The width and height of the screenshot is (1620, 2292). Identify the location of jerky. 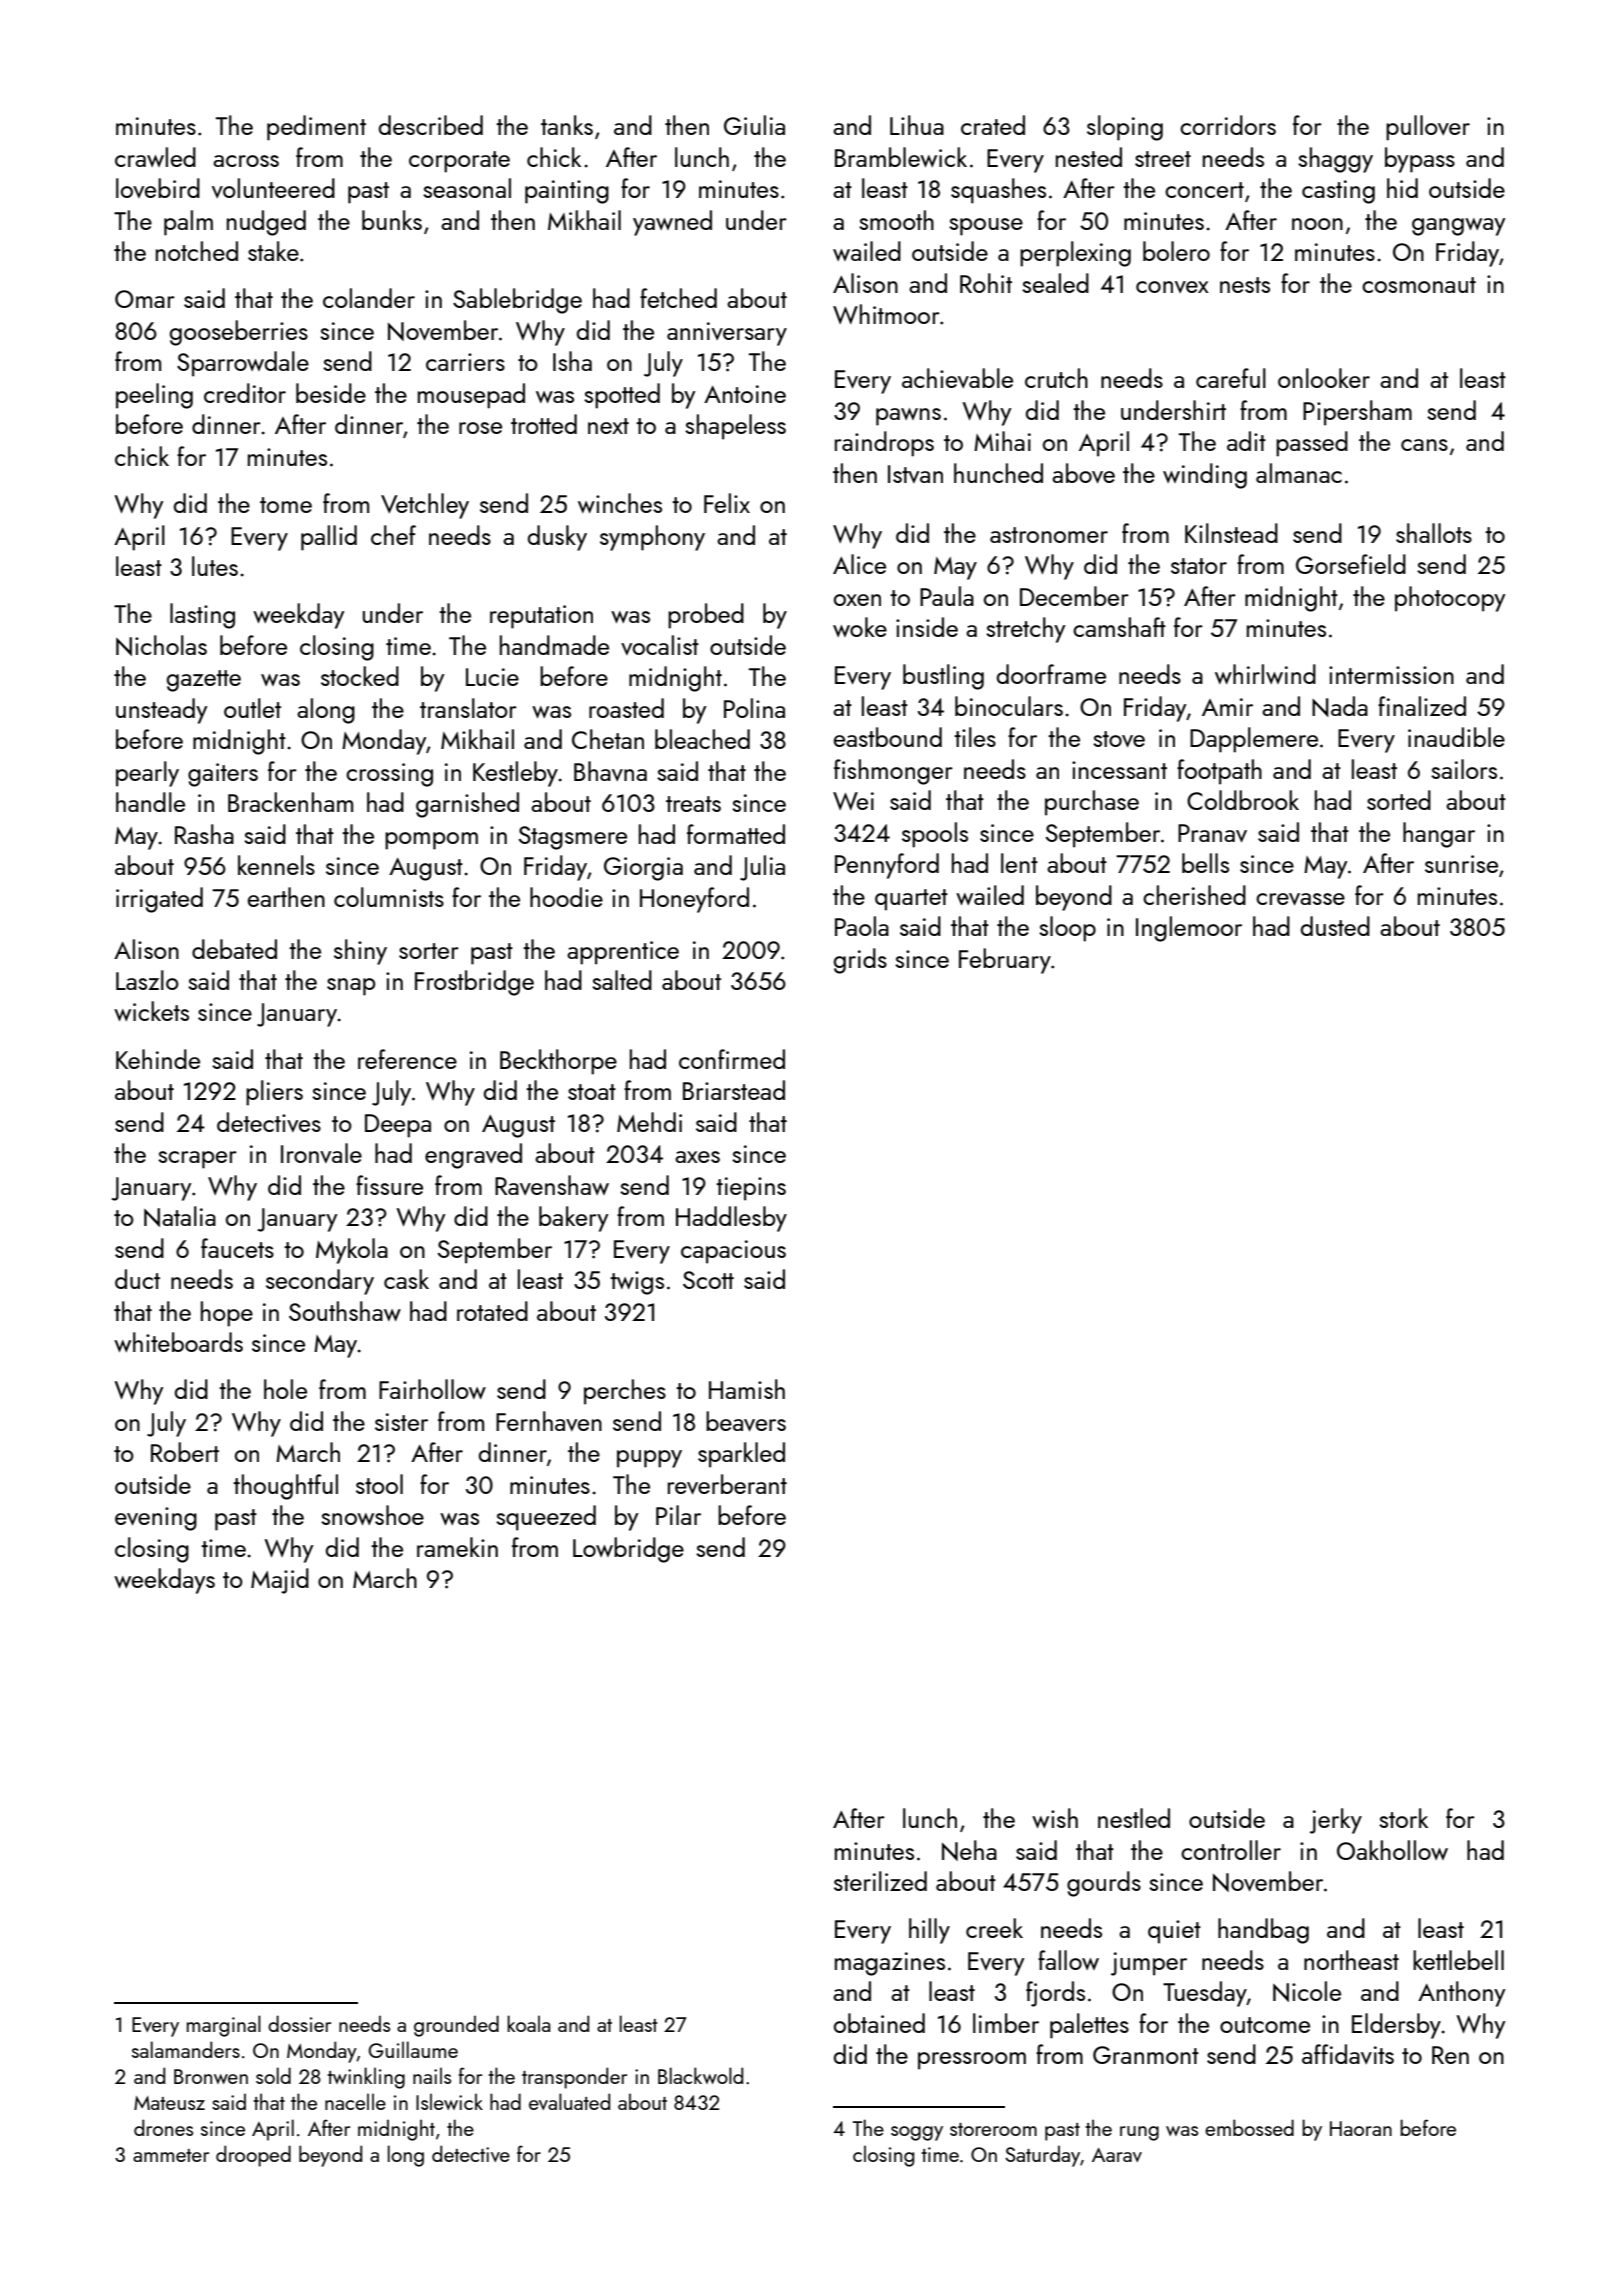
(1336, 1821).
